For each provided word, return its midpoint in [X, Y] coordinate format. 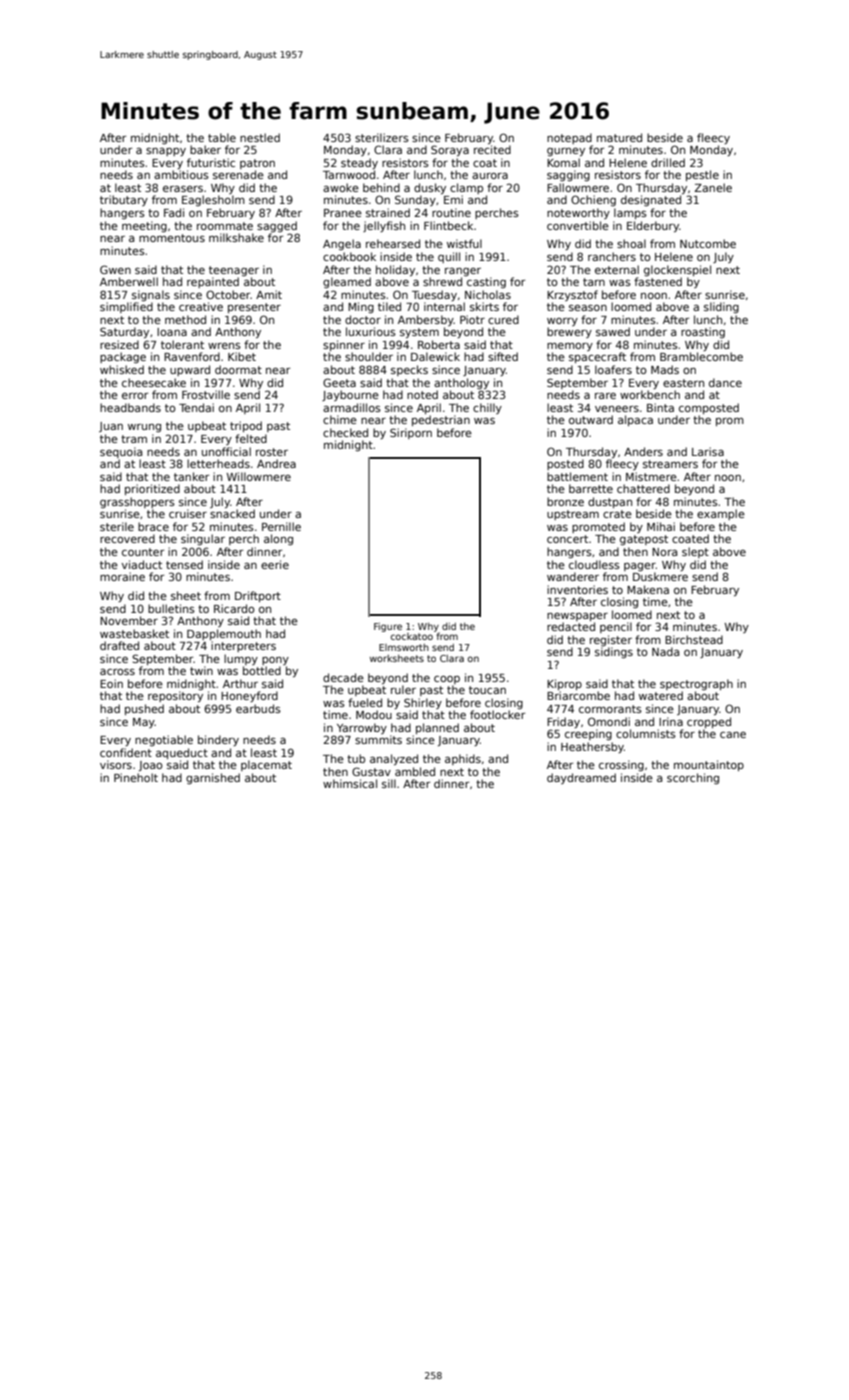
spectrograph [696, 684]
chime [340, 419]
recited [492, 149]
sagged [277, 226]
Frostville [206, 394]
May [144, 723]
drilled [668, 162]
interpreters [243, 646]
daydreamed [581, 778]
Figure [388, 627]
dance [725, 382]
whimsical [350, 783]
